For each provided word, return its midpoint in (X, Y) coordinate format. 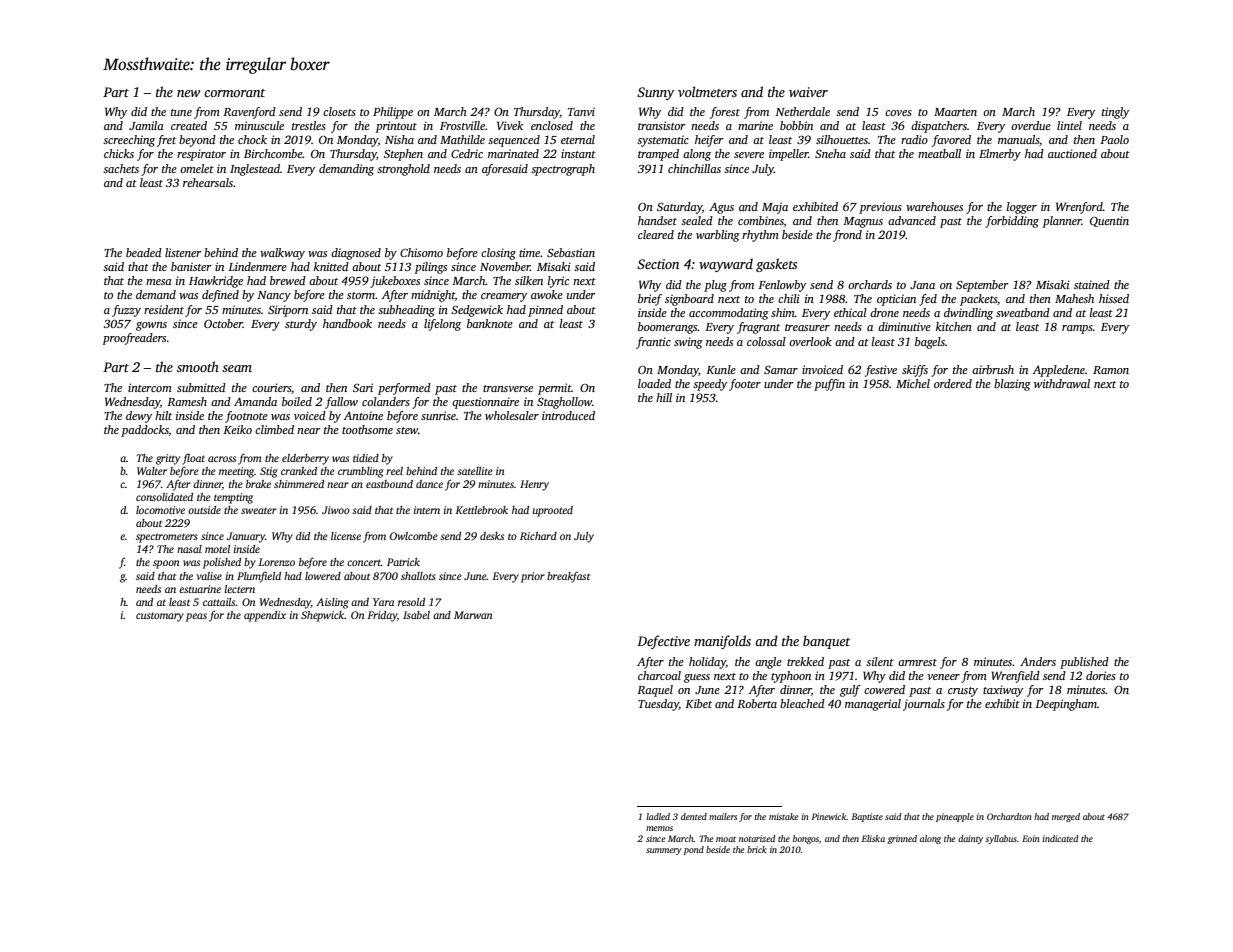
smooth (198, 366)
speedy (710, 385)
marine (755, 125)
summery (664, 851)
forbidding (1012, 222)
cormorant (234, 93)
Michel (913, 383)
